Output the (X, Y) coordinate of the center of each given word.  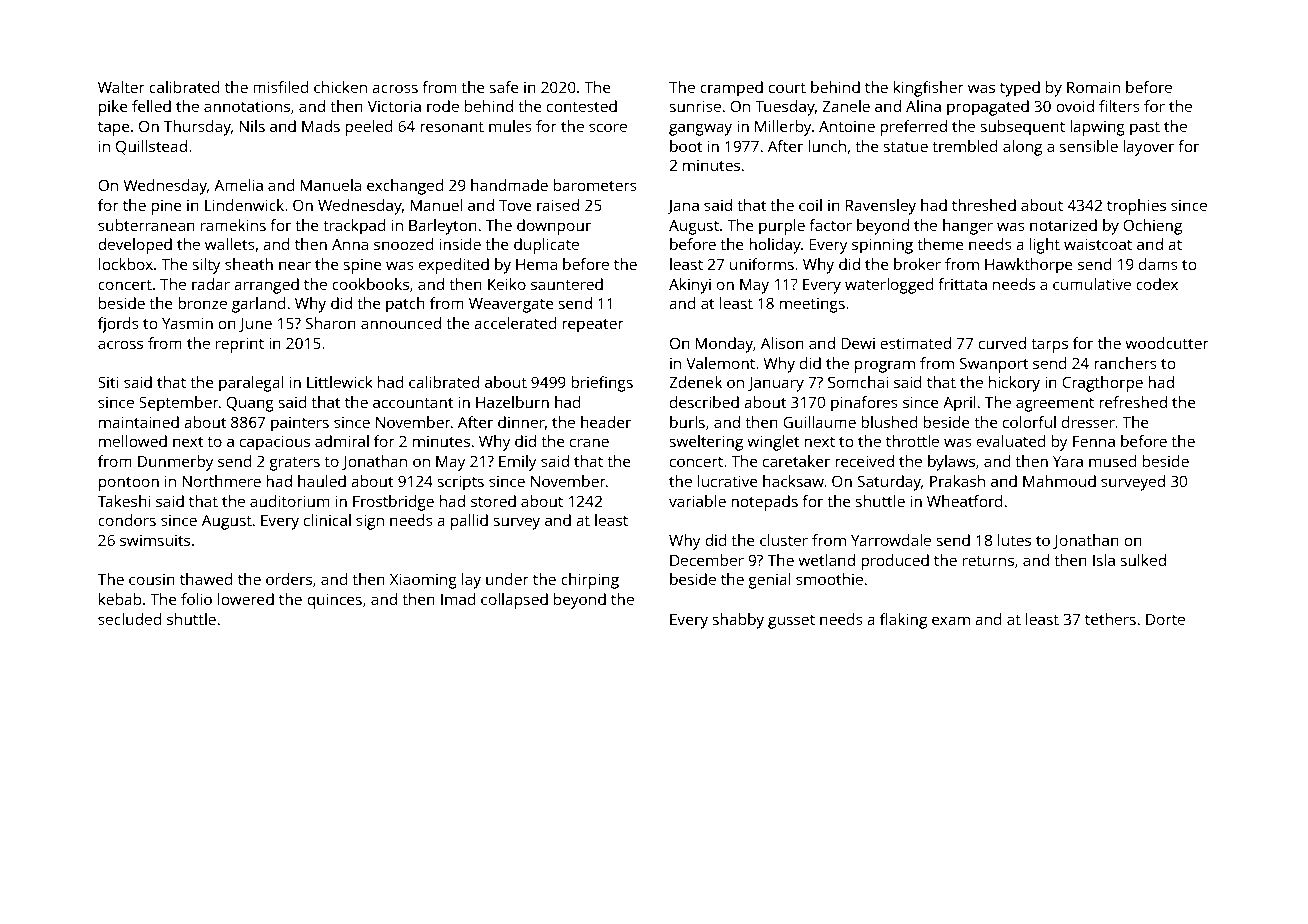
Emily (518, 463)
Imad (458, 599)
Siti (108, 382)
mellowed (133, 441)
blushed (889, 422)
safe (504, 87)
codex (1157, 284)
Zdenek (695, 382)
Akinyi (690, 286)
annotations (247, 106)
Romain (1093, 87)
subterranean (146, 225)
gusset (791, 622)
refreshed (1133, 402)
